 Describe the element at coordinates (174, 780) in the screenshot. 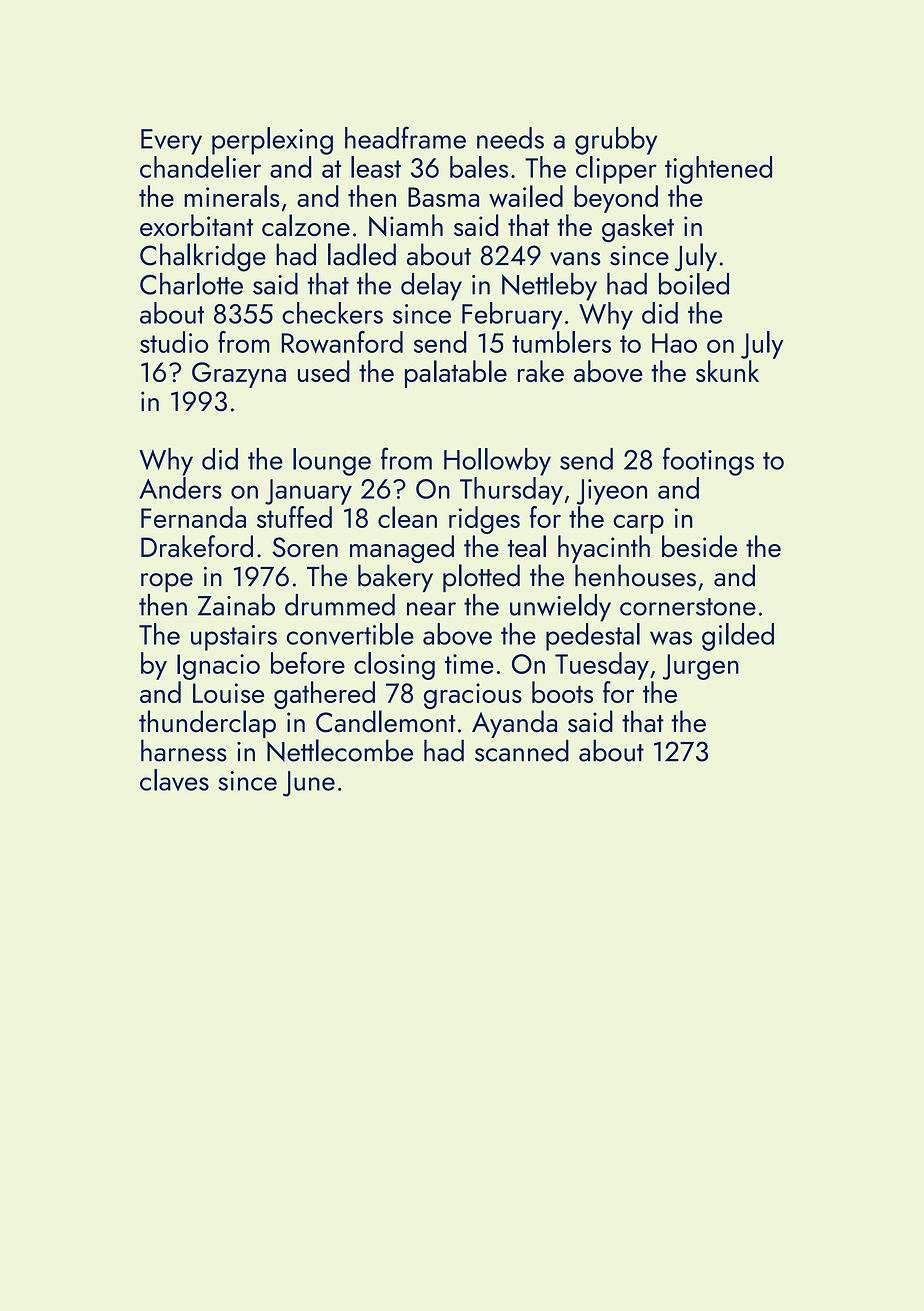

I see `claves` at that location.
